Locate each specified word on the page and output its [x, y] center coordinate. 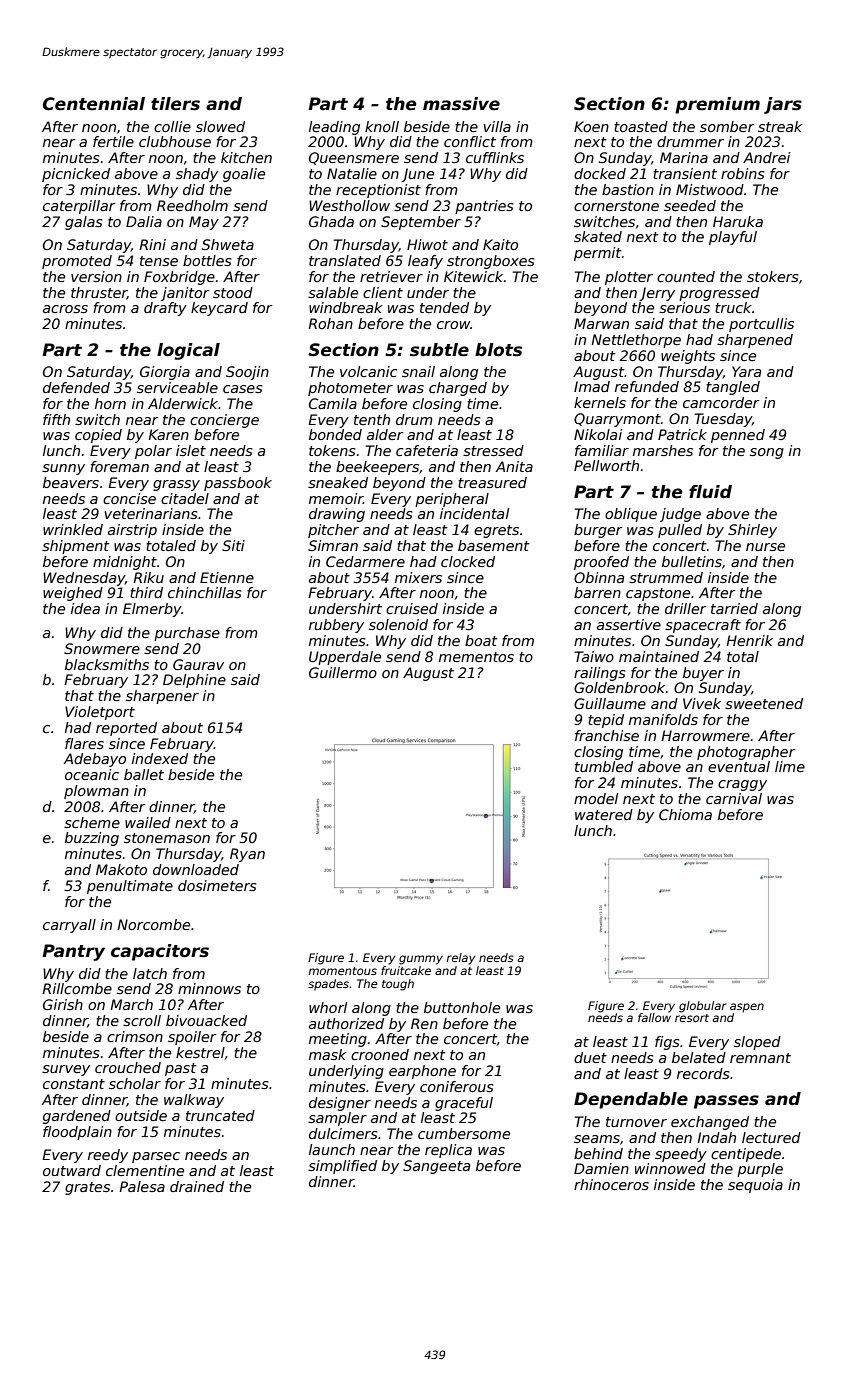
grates [87, 1188]
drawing [337, 515]
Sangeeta [436, 1167]
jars [783, 105]
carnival [734, 798]
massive [461, 104]
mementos [476, 657]
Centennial [94, 104]
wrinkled [73, 529]
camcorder [721, 402]
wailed [148, 822]
